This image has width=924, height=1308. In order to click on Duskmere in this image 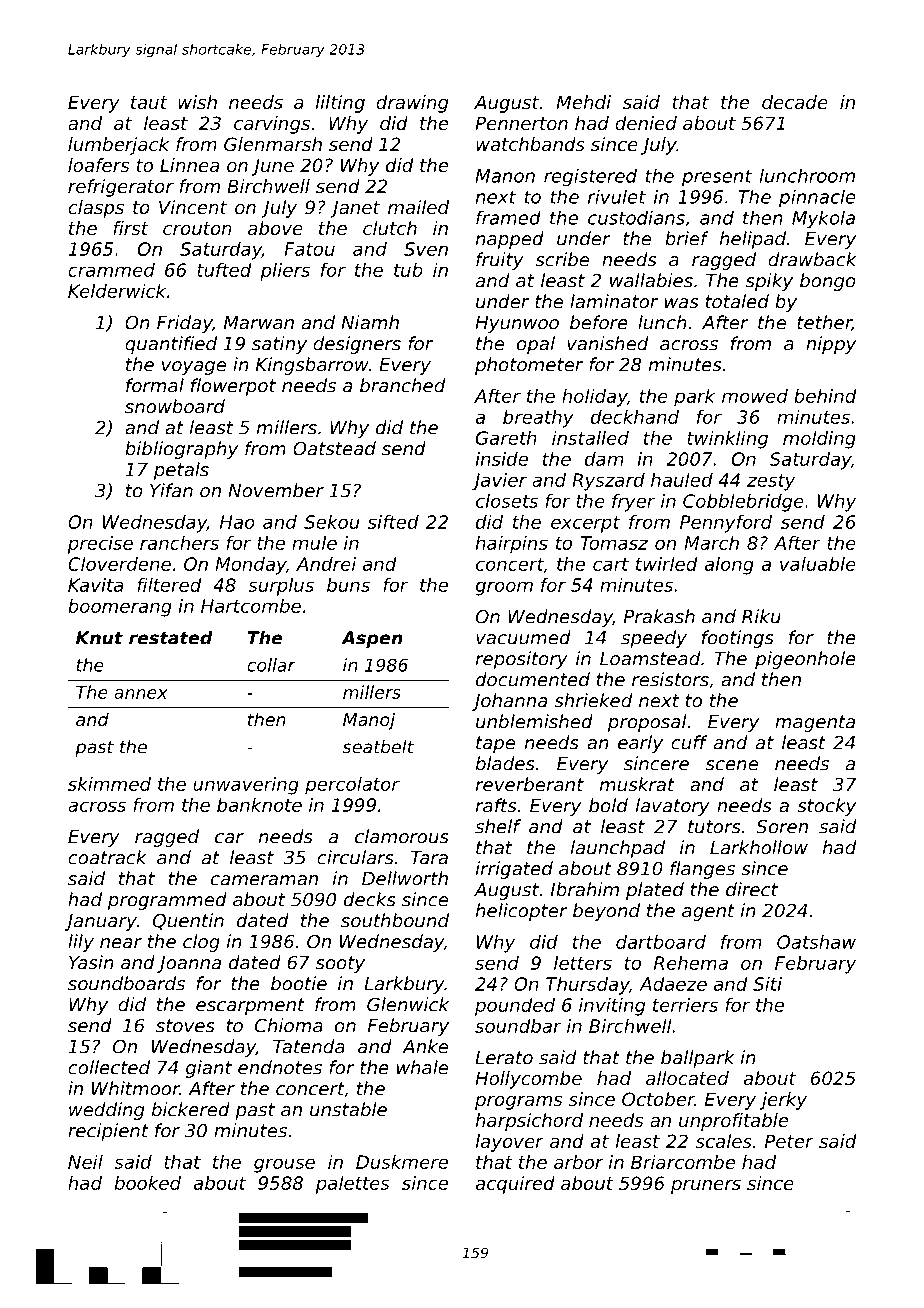, I will do `click(402, 1162)`.
